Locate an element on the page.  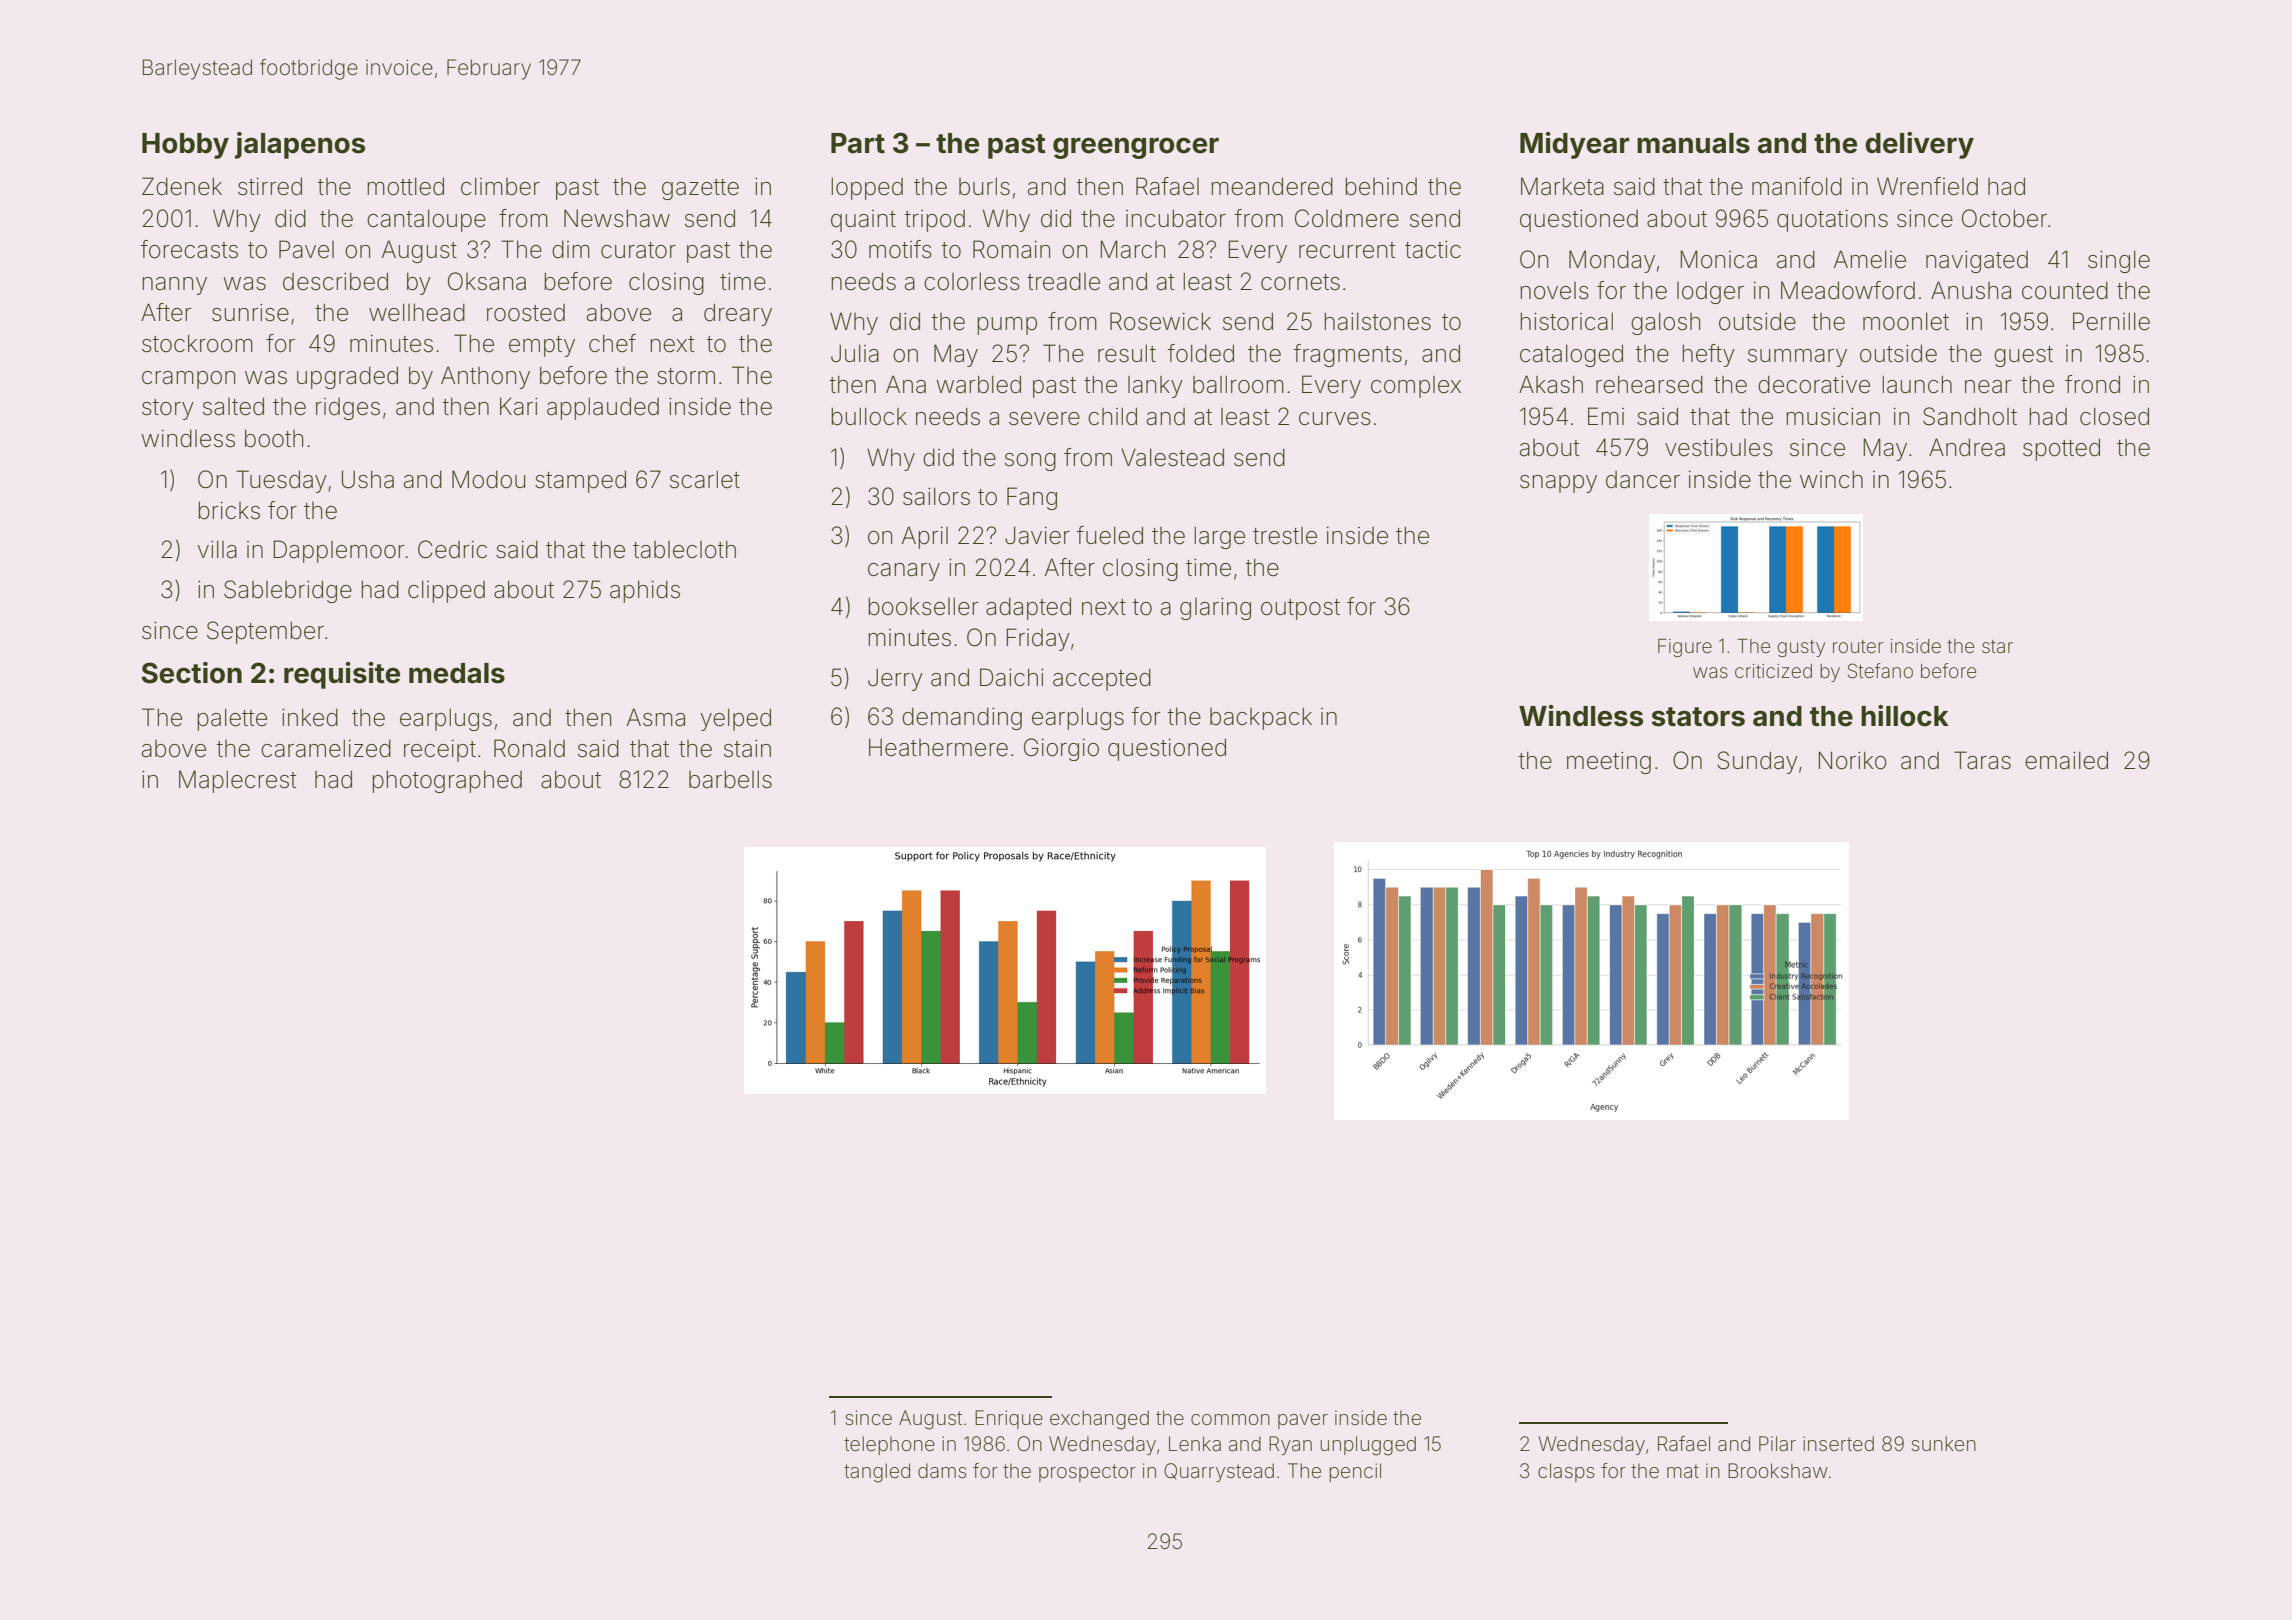
exchanged is located at coordinates (1099, 1420).
